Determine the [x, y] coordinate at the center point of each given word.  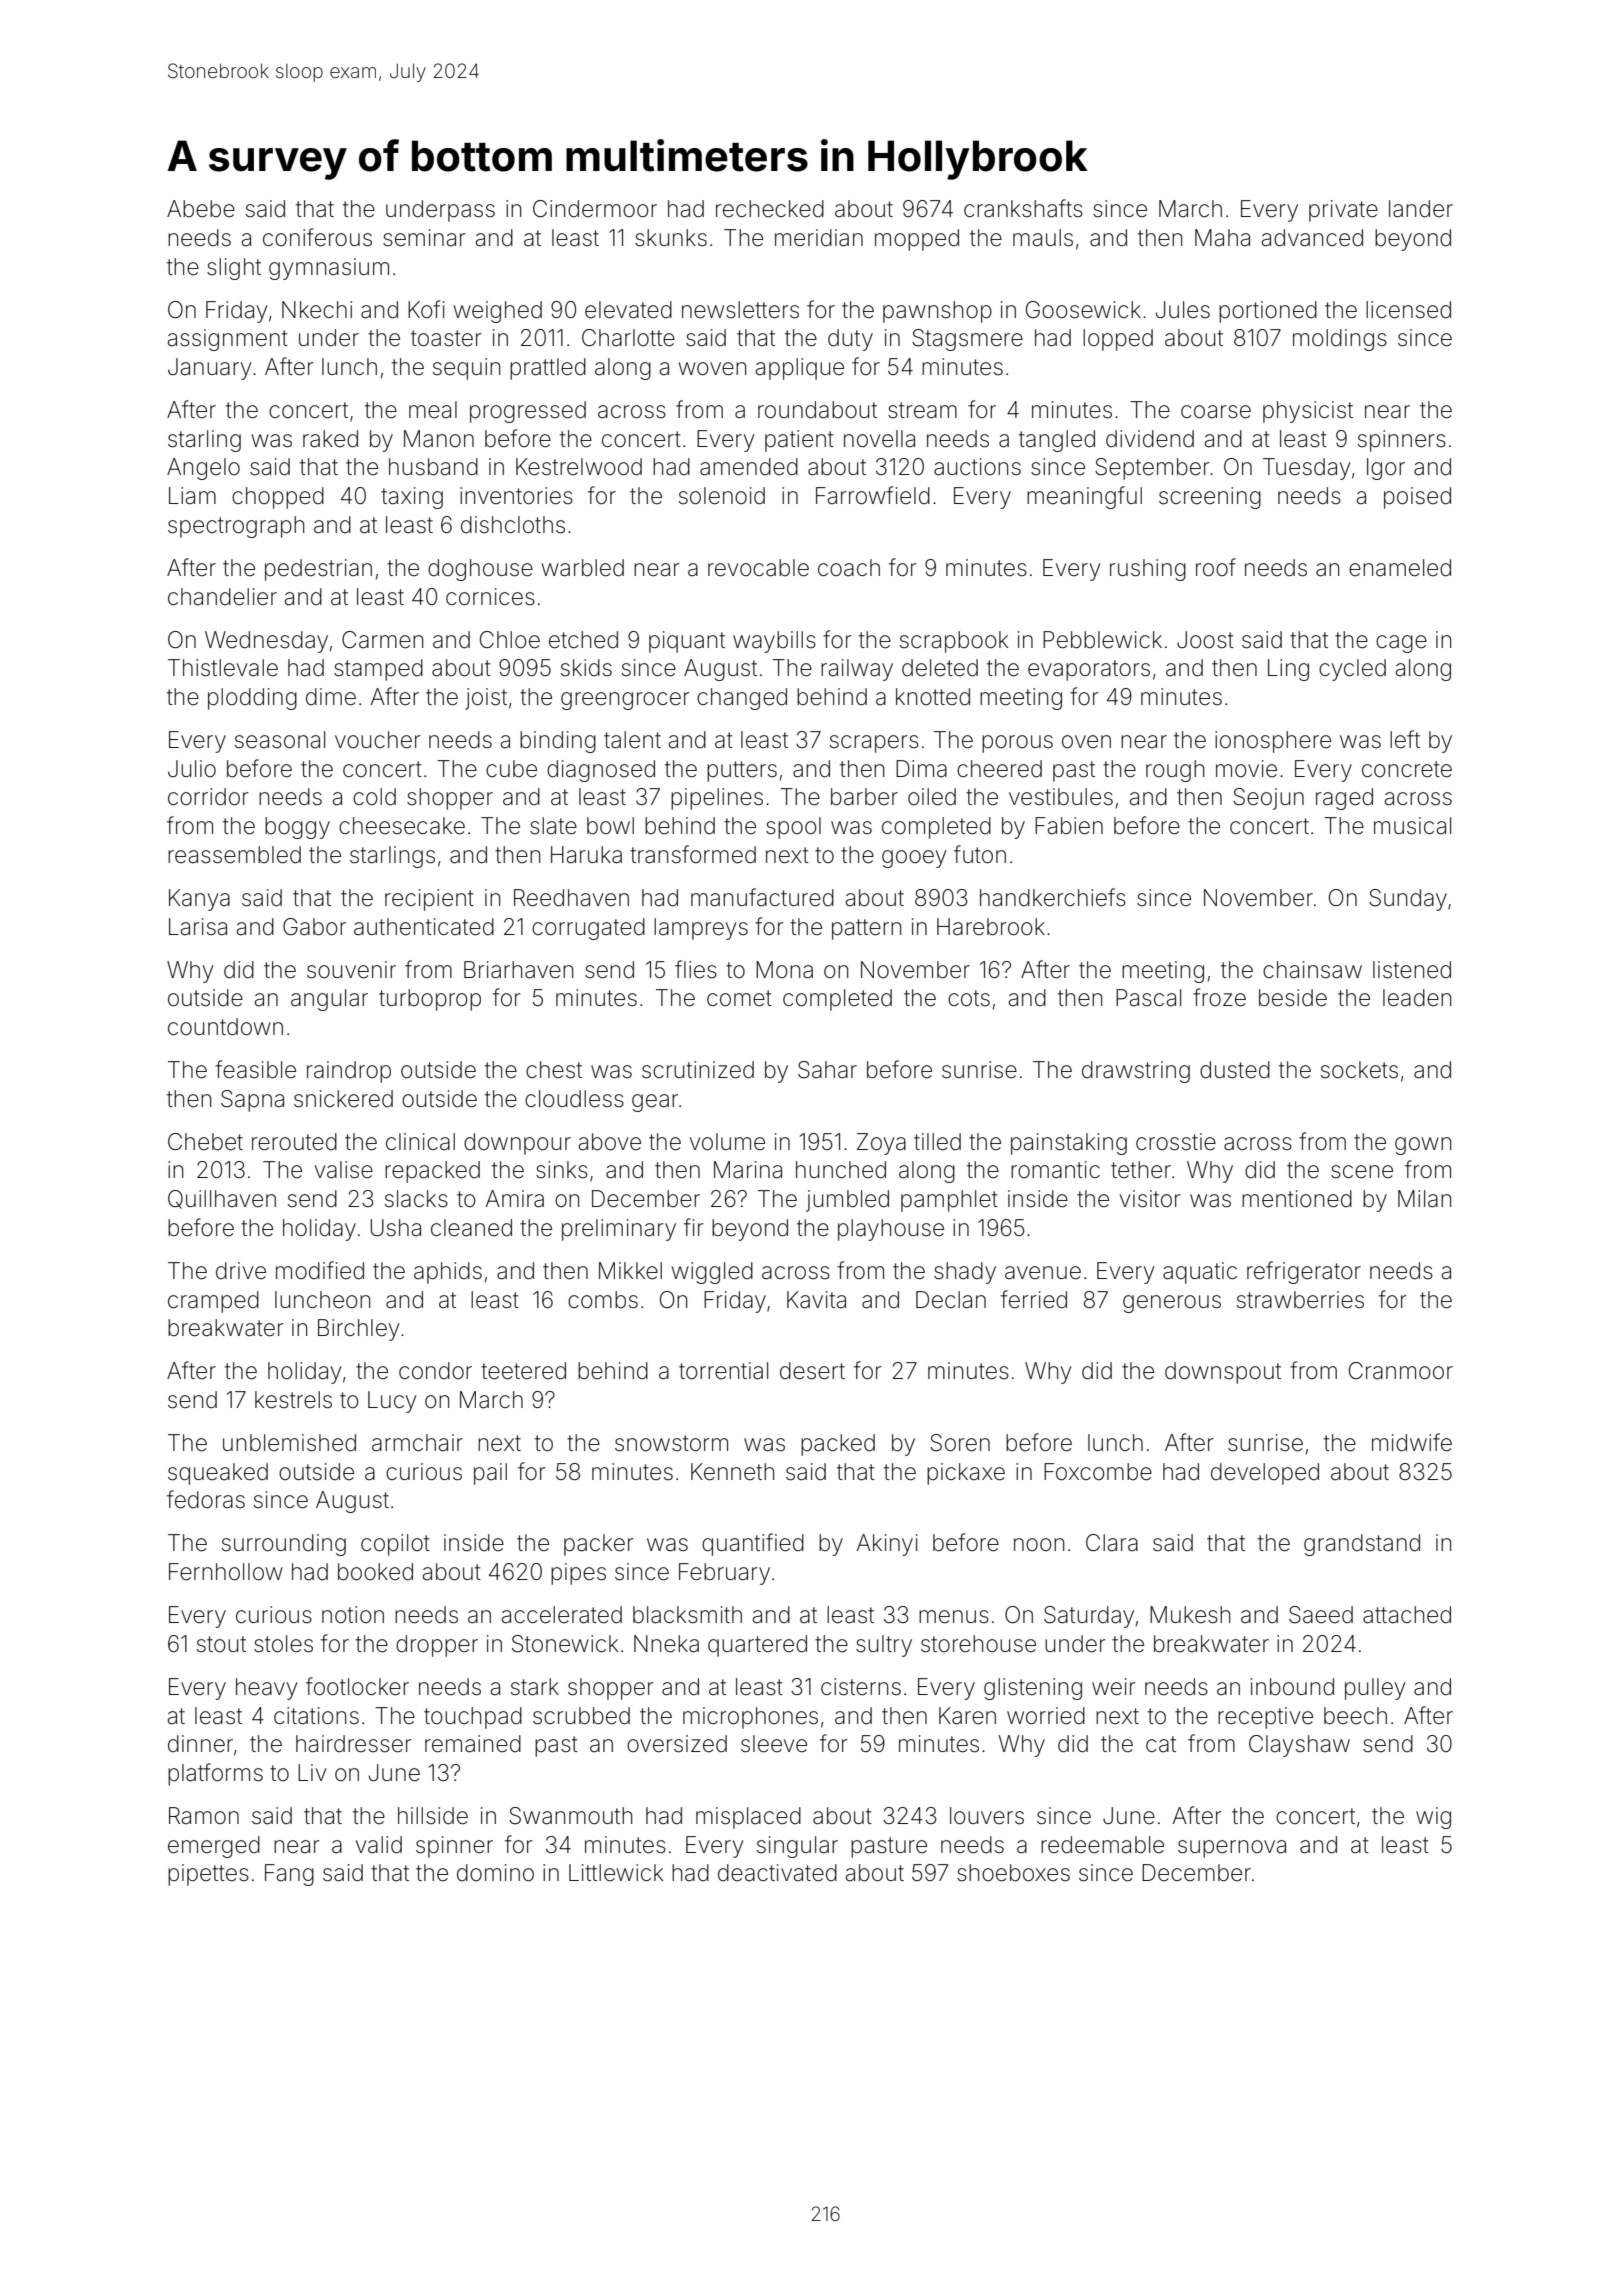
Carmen [382, 640]
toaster [446, 338]
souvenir [351, 970]
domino [495, 1873]
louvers [987, 1816]
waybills [774, 642]
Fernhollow [226, 1572]
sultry [884, 1646]
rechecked [770, 209]
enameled [1400, 568]
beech [1355, 1716]
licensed [1408, 310]
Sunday [1408, 900]
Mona [784, 970]
